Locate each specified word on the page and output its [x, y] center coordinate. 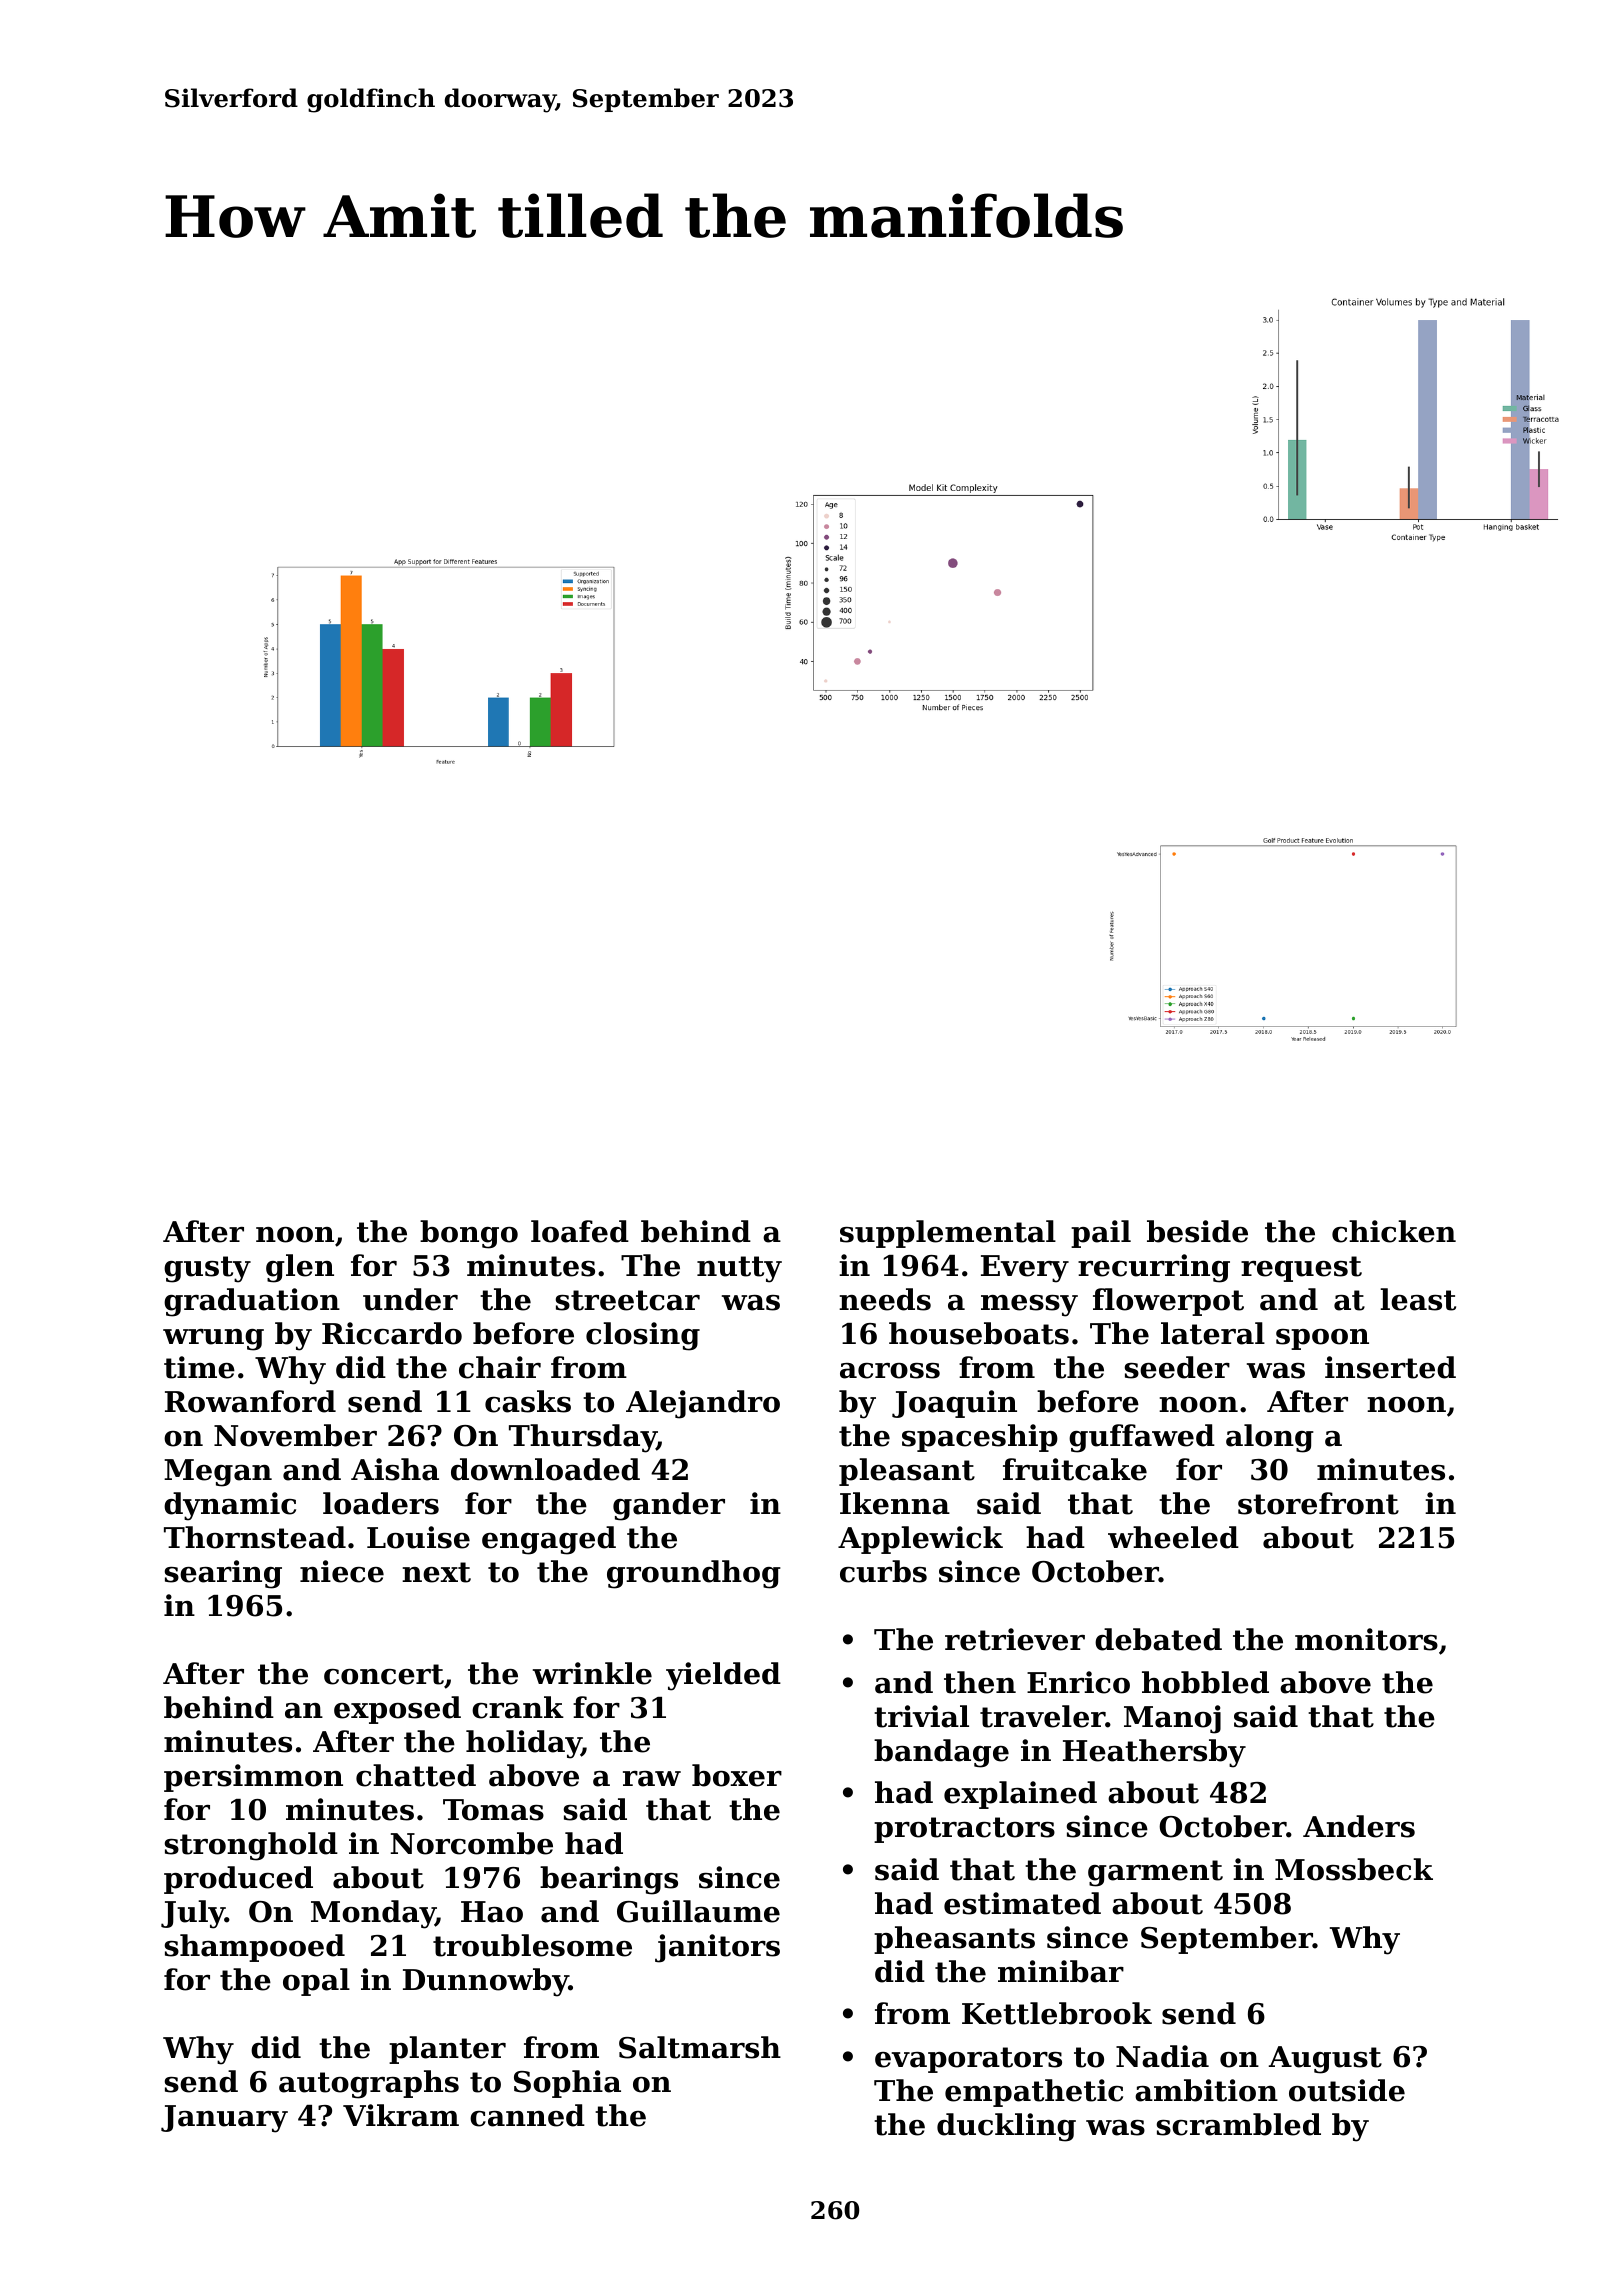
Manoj [1172, 1719]
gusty [207, 1269]
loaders [381, 1503]
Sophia [567, 2084]
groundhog [694, 1574]
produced [238, 1880]
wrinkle [592, 1673]
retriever [1015, 1639]
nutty [739, 1269]
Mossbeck [1354, 1869]
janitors [717, 1948]
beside [1197, 1231]
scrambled [1239, 2124]
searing [223, 1574]
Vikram [401, 2115]
